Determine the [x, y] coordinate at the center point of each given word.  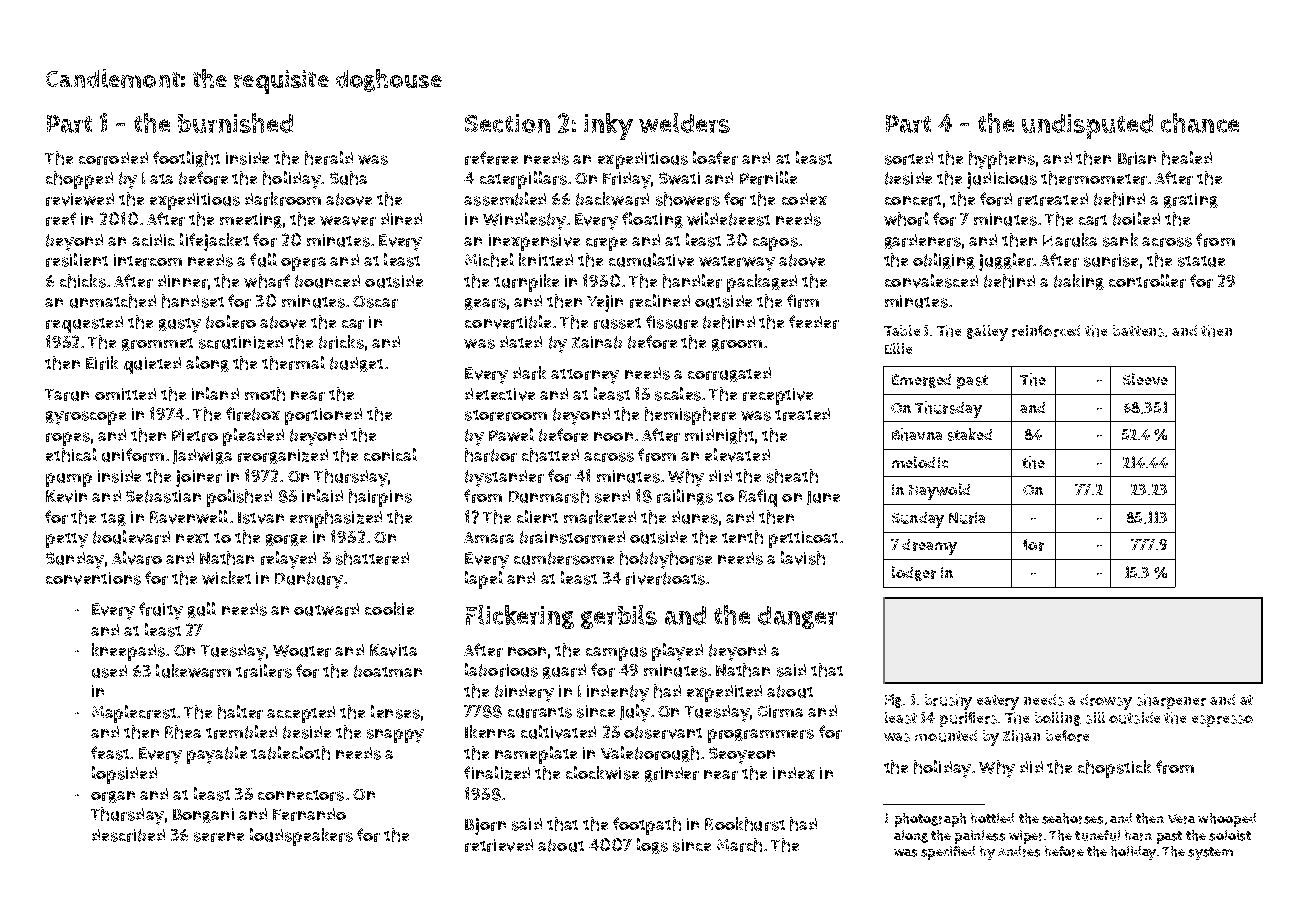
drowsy [1106, 702]
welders [684, 123]
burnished [235, 123]
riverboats [665, 578]
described [128, 835]
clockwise [602, 773]
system [1210, 853]
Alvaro [137, 558]
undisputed [1087, 126]
